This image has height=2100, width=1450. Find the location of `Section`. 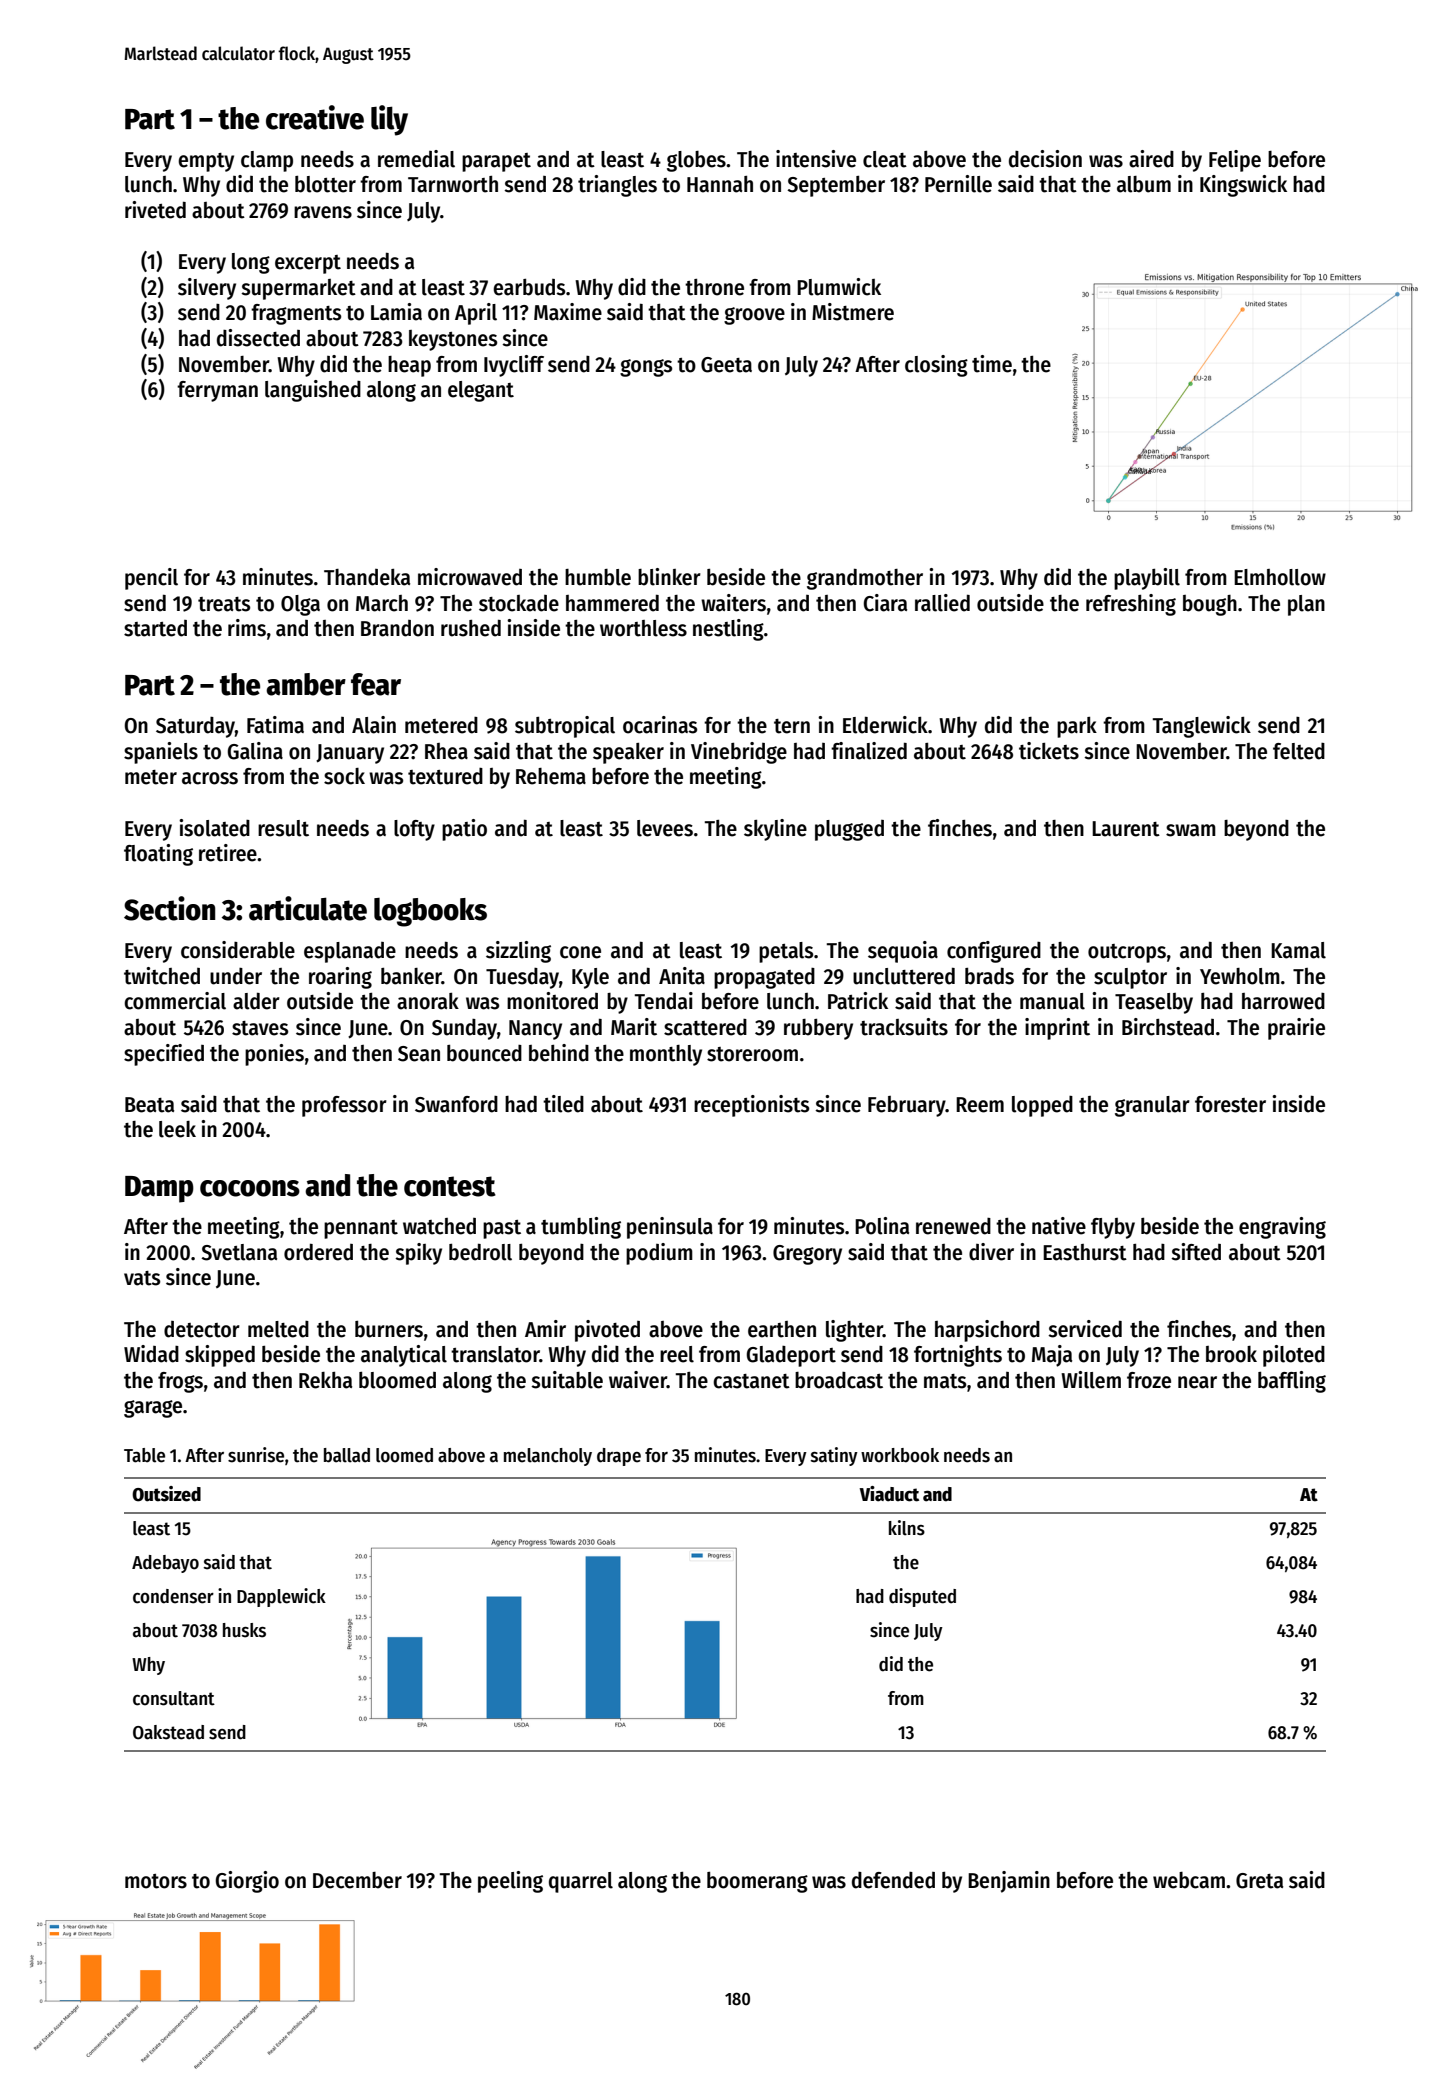

Section is located at coordinates (169, 908).
